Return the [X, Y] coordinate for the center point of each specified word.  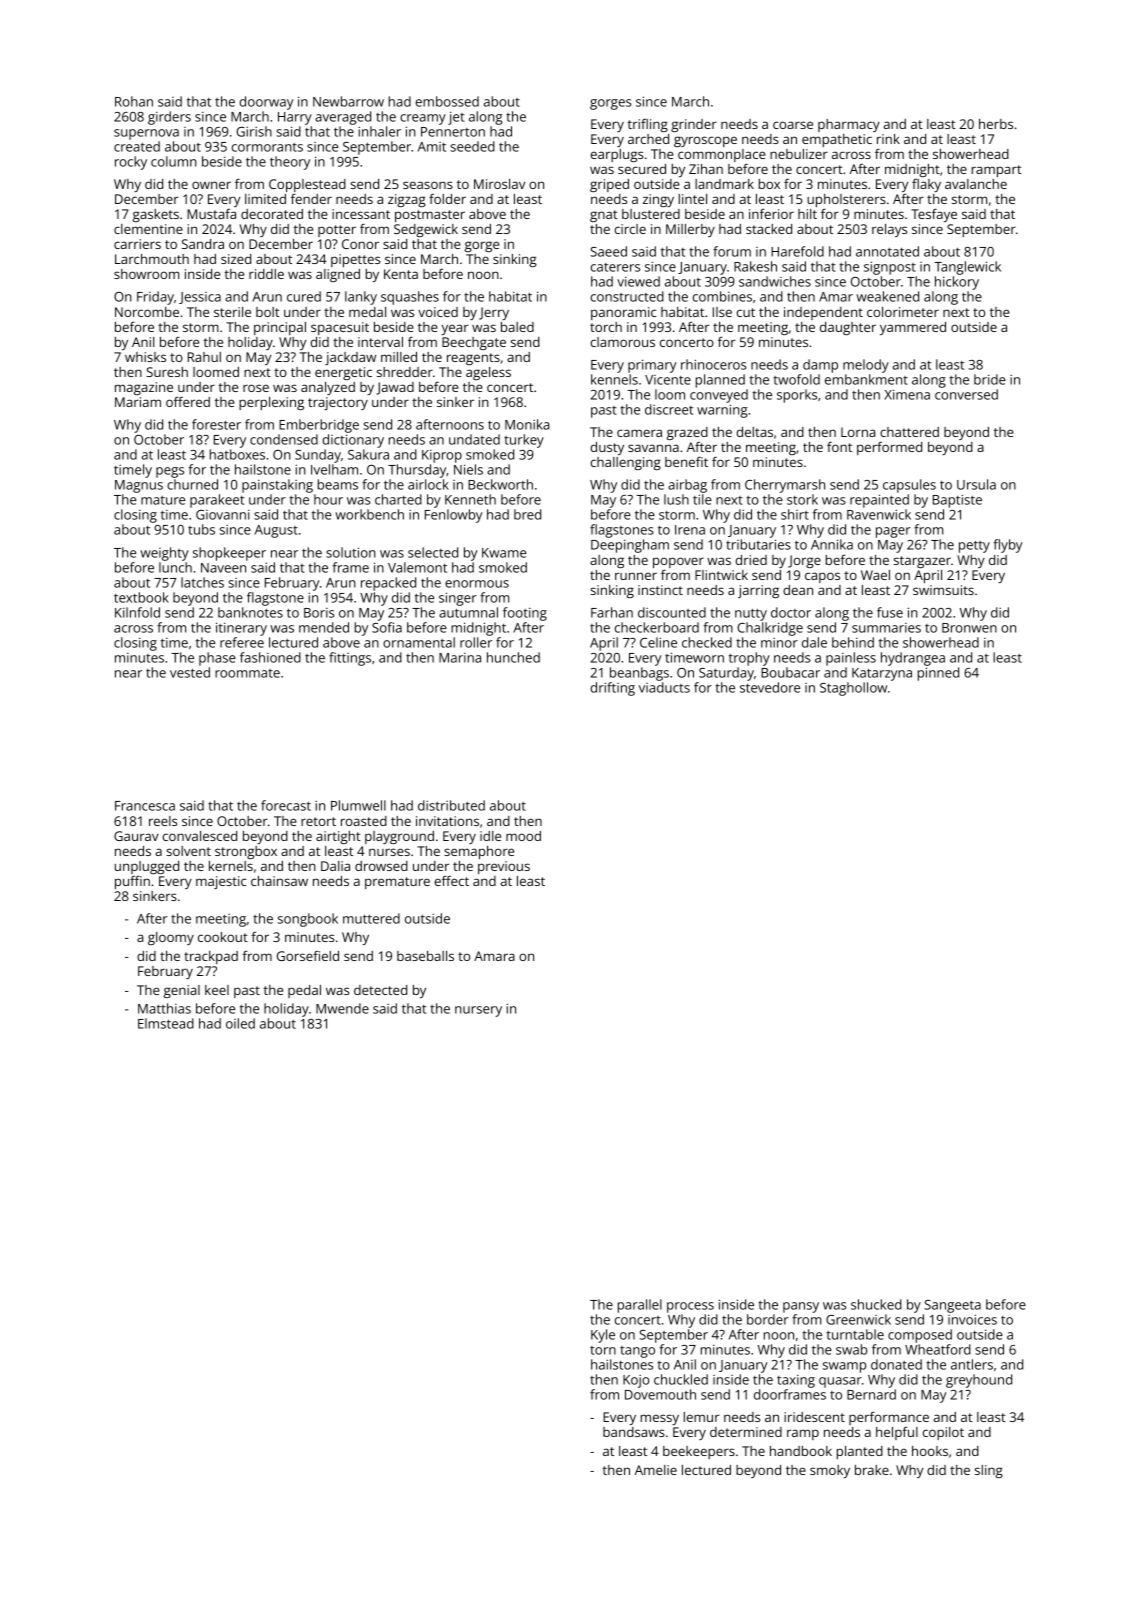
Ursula [976, 484]
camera [639, 433]
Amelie [656, 1470]
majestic [221, 882]
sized [236, 259]
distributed [451, 805]
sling [989, 1471]
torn [603, 1350]
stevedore [770, 687]
